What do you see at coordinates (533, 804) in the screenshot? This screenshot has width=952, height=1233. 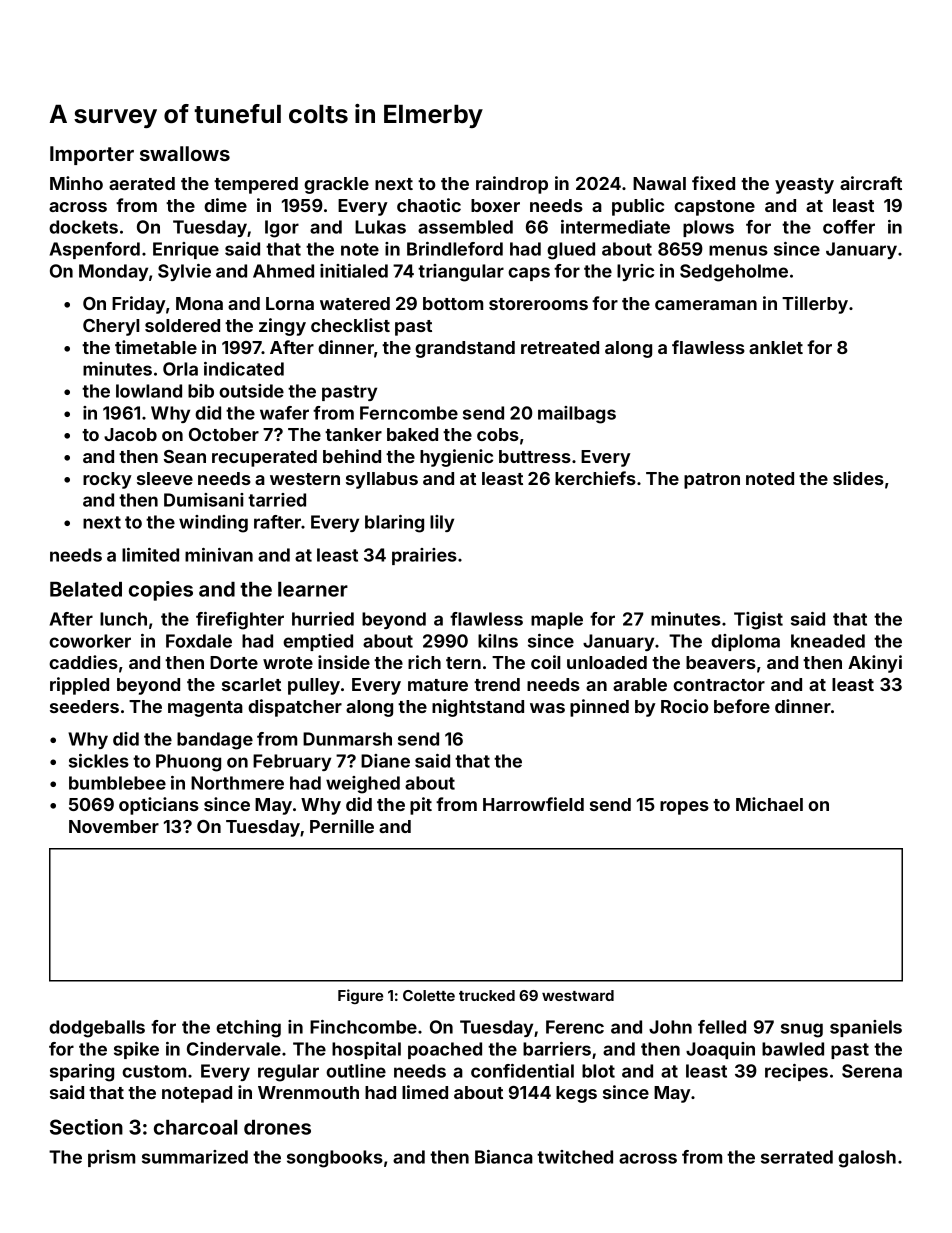 I see `Harrowfield` at bounding box center [533, 804].
